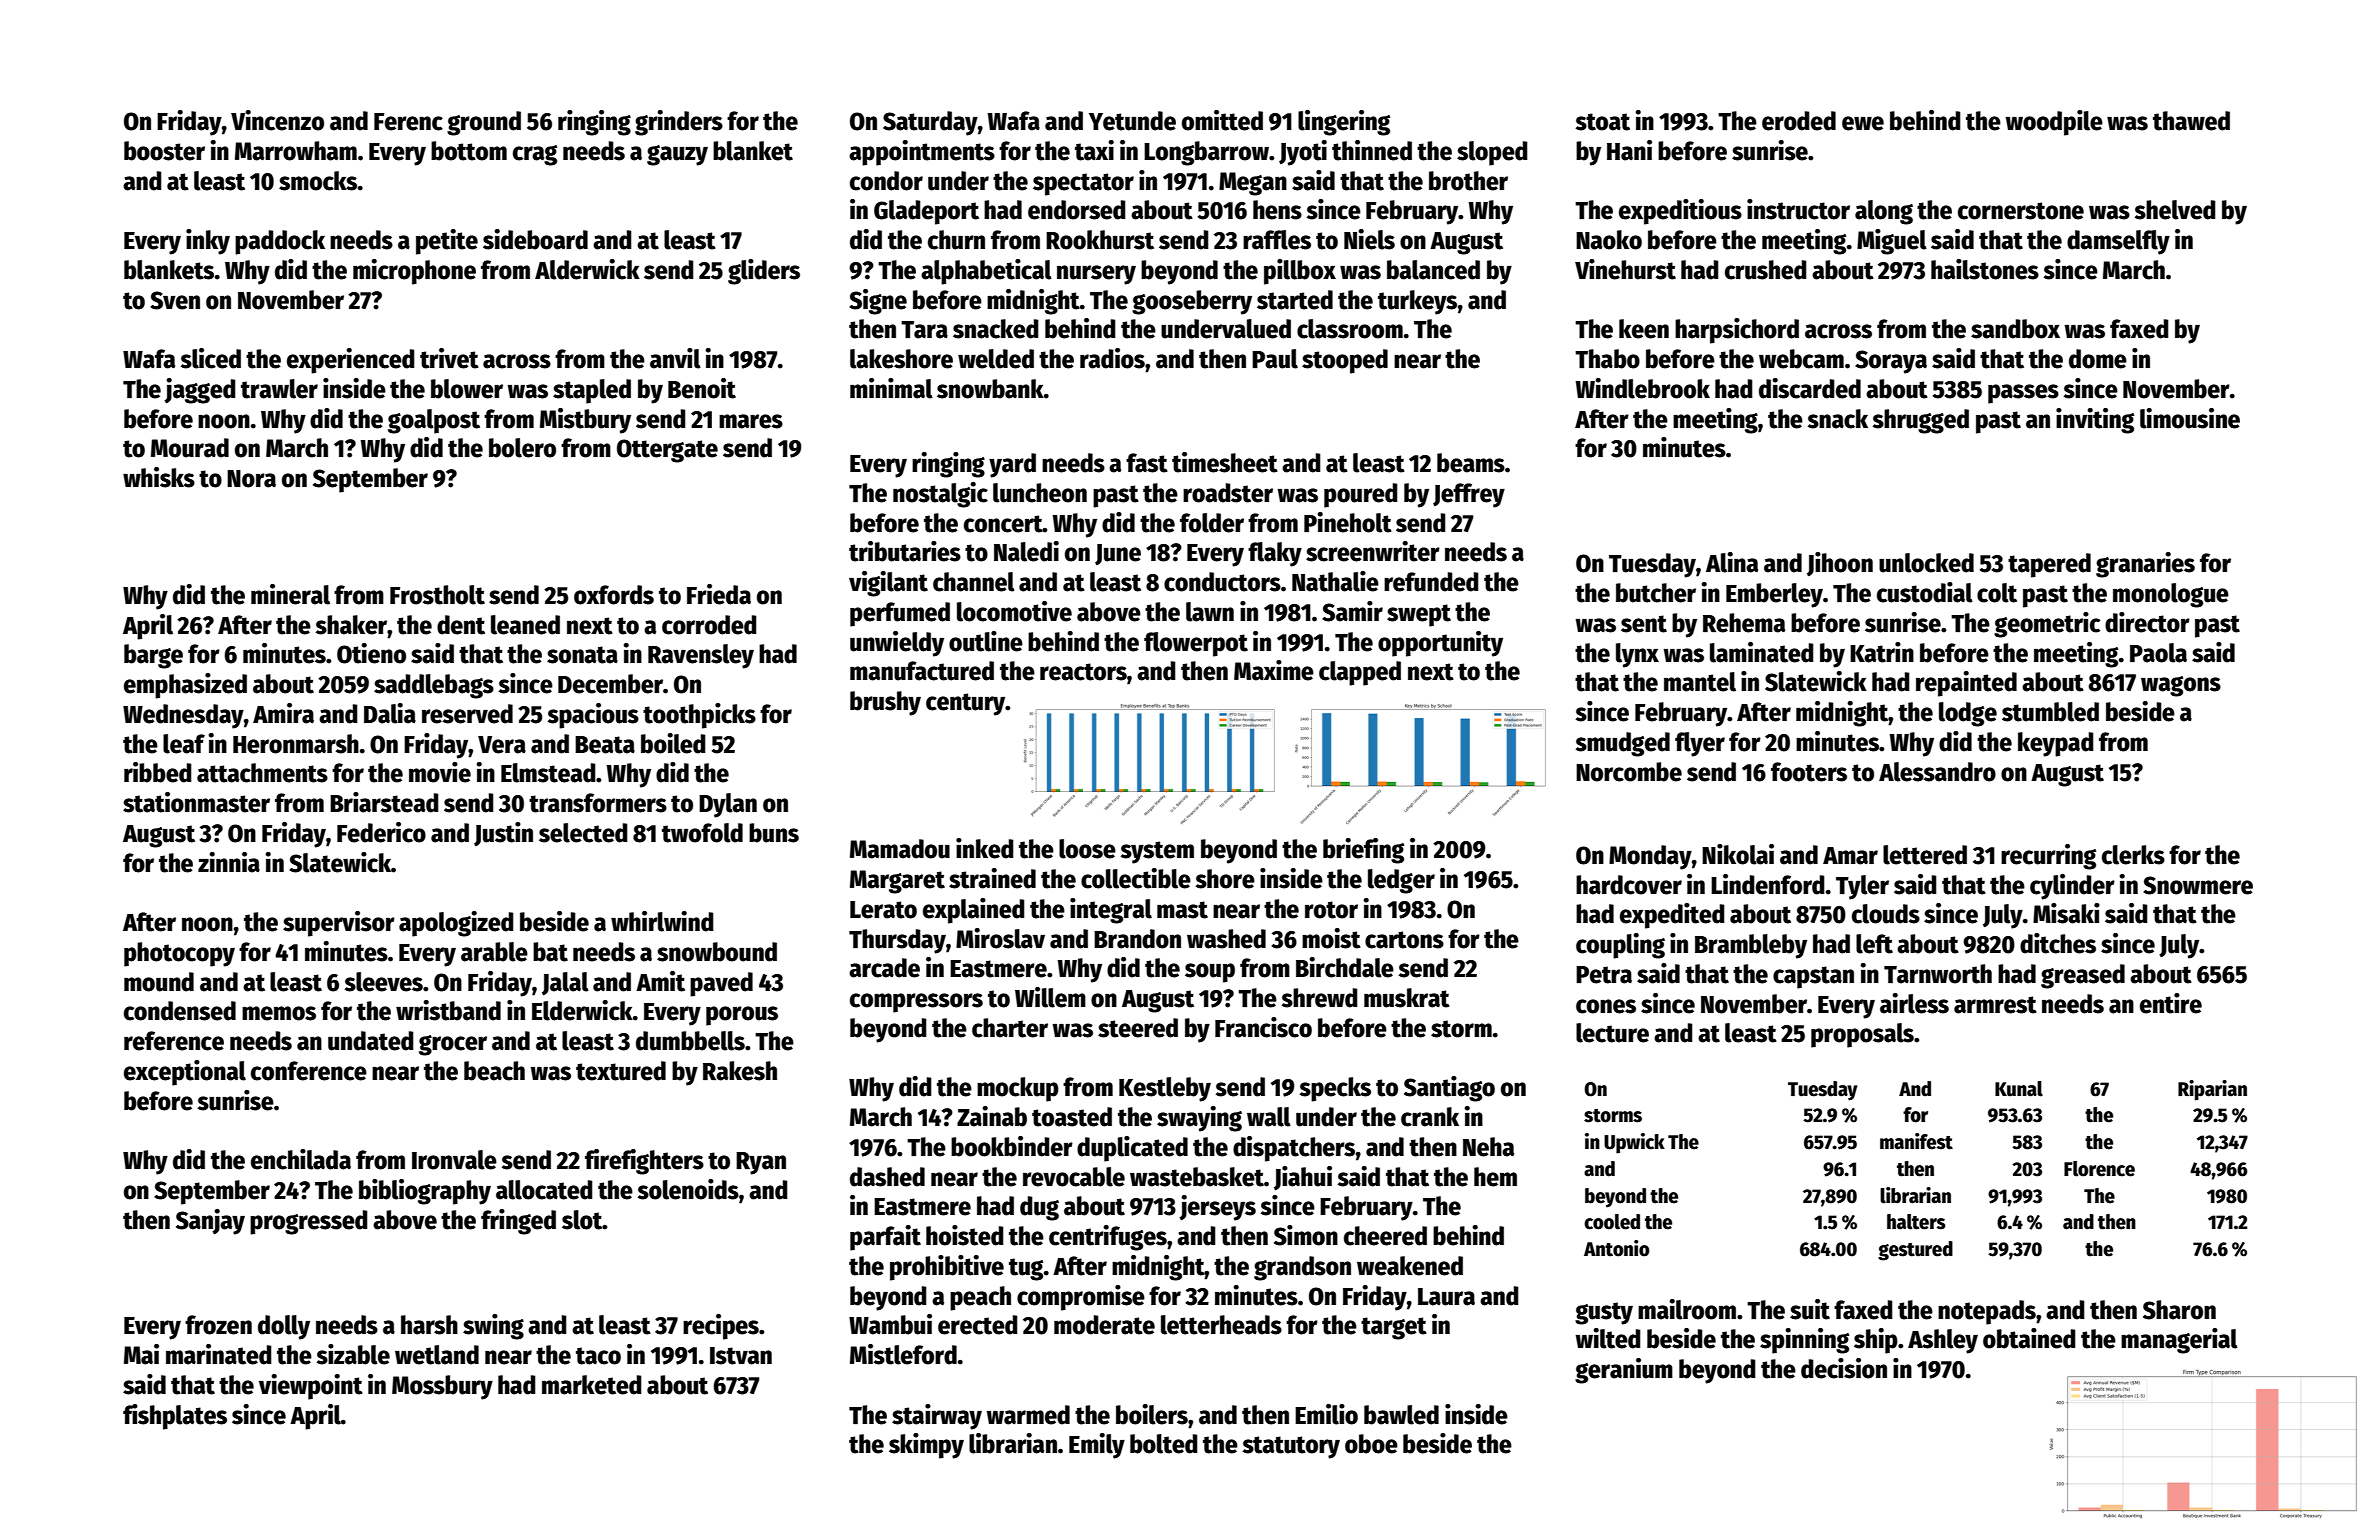 Image resolution: width=2380 pixels, height=1540 pixels. What do you see at coordinates (1275, 359) in the screenshot?
I see `Paul` at bounding box center [1275, 359].
